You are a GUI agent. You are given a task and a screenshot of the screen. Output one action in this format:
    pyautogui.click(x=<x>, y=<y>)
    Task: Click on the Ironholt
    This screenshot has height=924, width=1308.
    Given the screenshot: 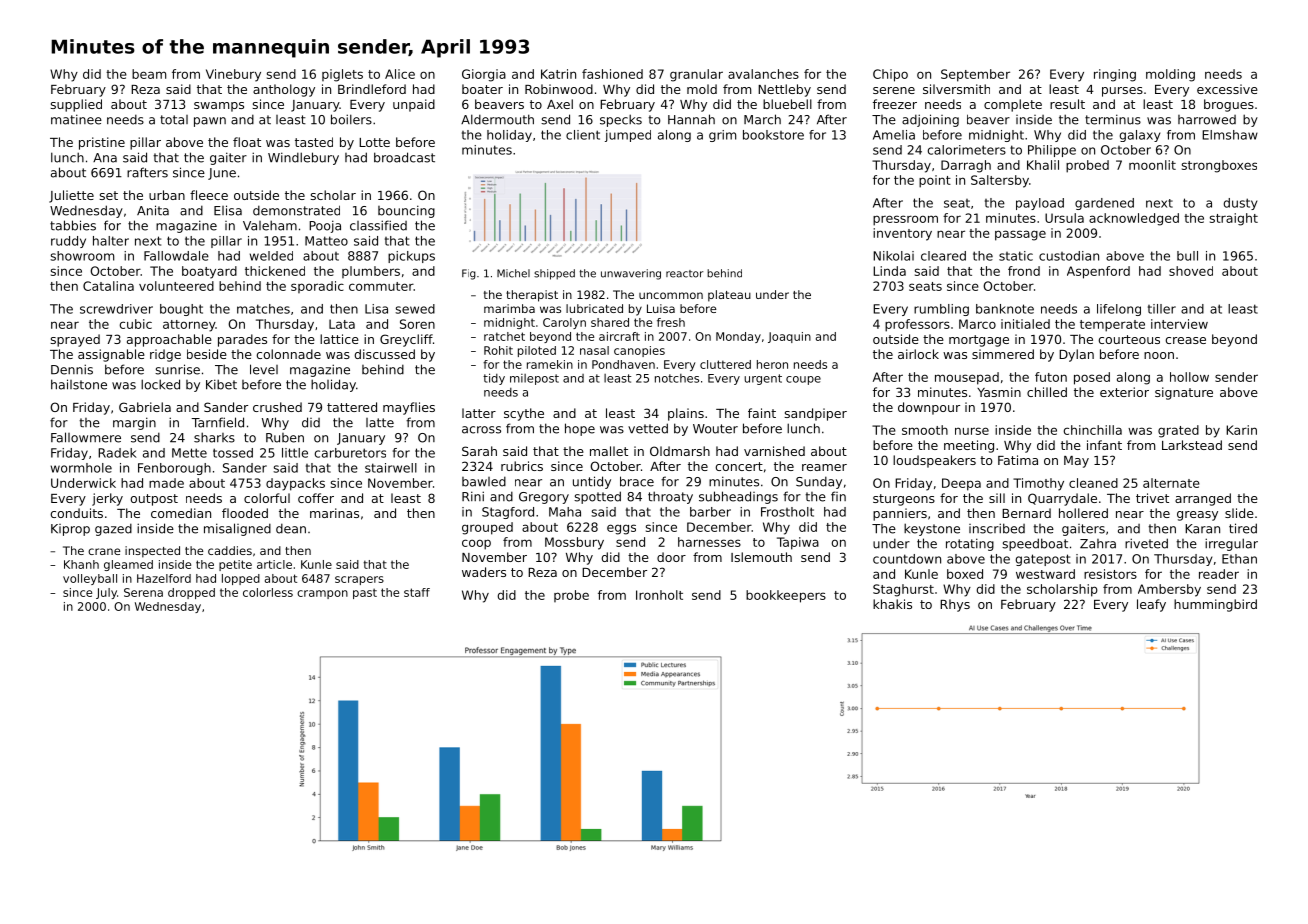 What is the action you would take?
    pyautogui.click(x=659, y=595)
